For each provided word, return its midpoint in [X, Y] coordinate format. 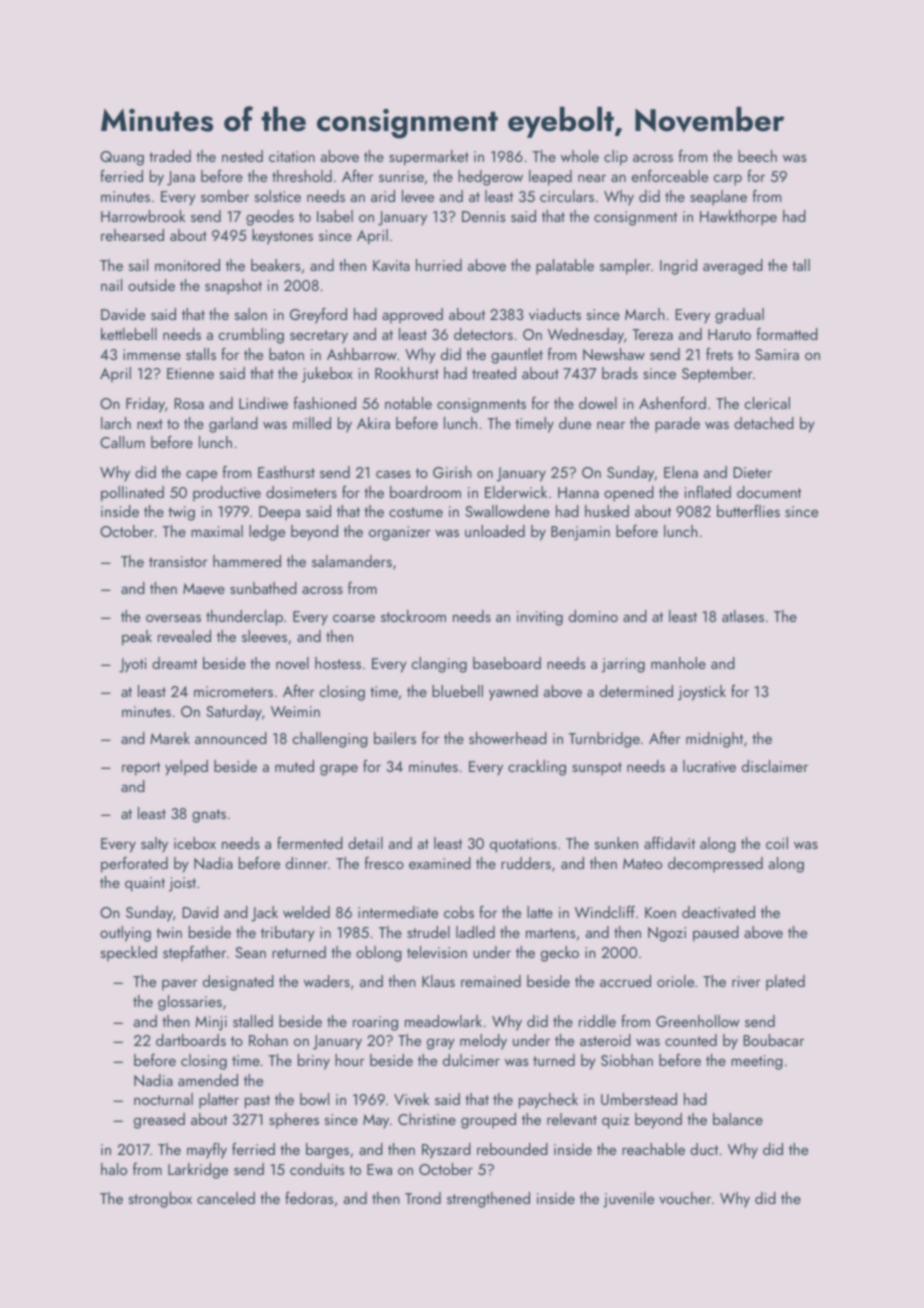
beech [757, 156]
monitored [187, 265]
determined [636, 691]
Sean [250, 952]
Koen [660, 912]
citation [292, 156]
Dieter [752, 472]
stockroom [413, 616]
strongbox [160, 1200]
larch [116, 423]
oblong [379, 954]
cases [393, 474]
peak [137, 638]
